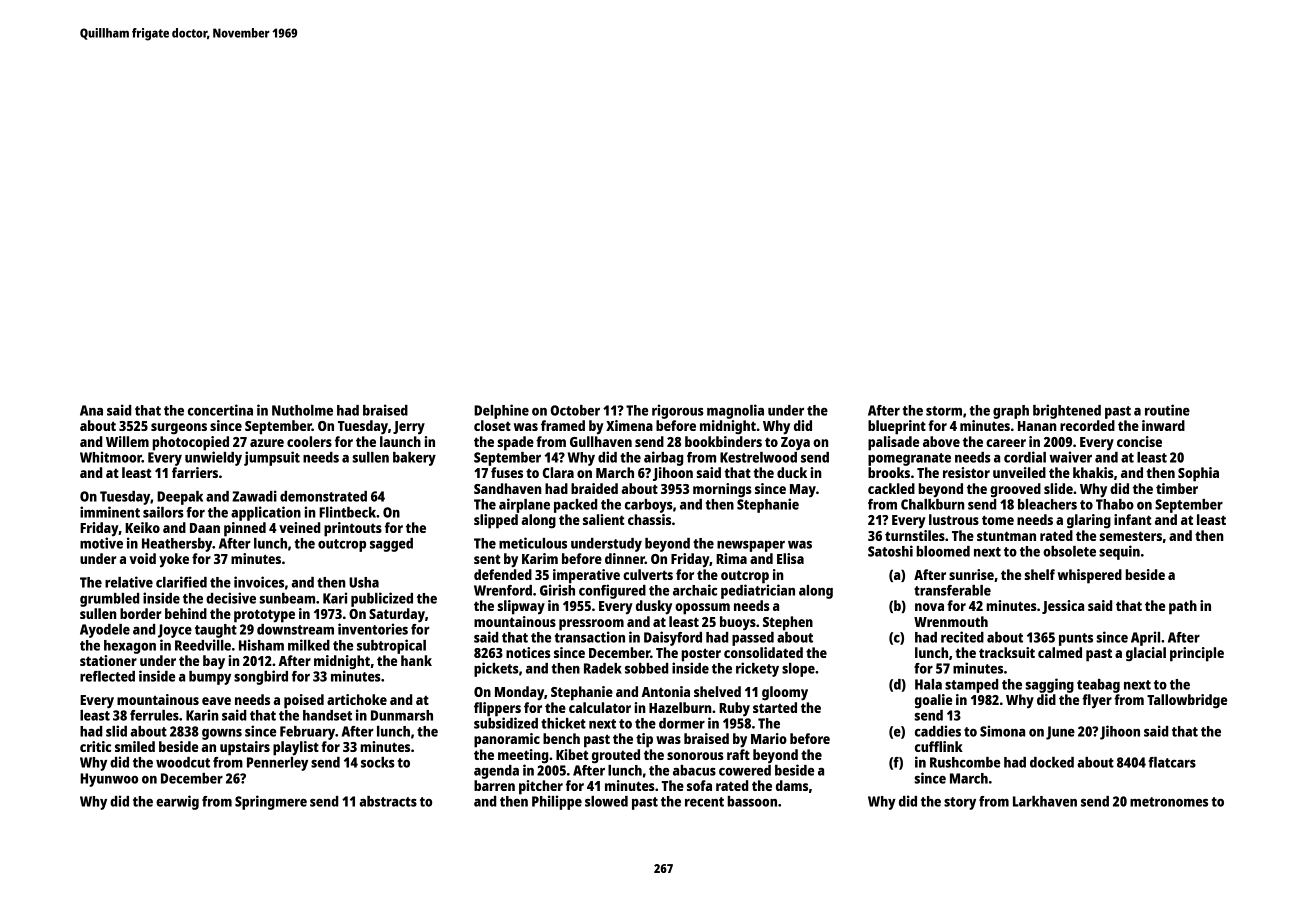 The image size is (1308, 924). I want to click on calculator, so click(600, 707).
